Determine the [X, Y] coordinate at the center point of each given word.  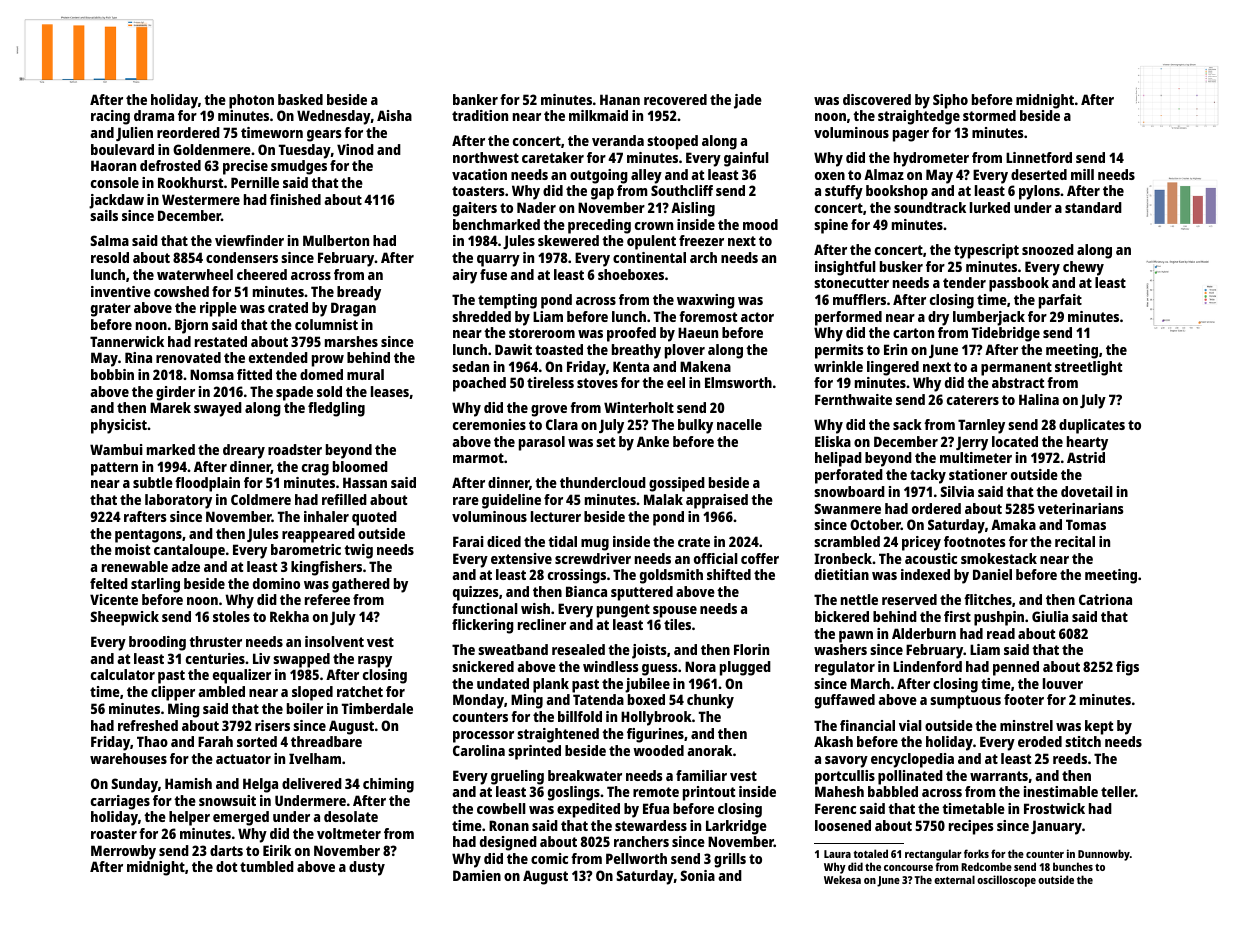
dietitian [842, 574]
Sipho [950, 101]
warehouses [128, 758]
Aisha [394, 115]
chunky [710, 701]
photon [251, 101]
